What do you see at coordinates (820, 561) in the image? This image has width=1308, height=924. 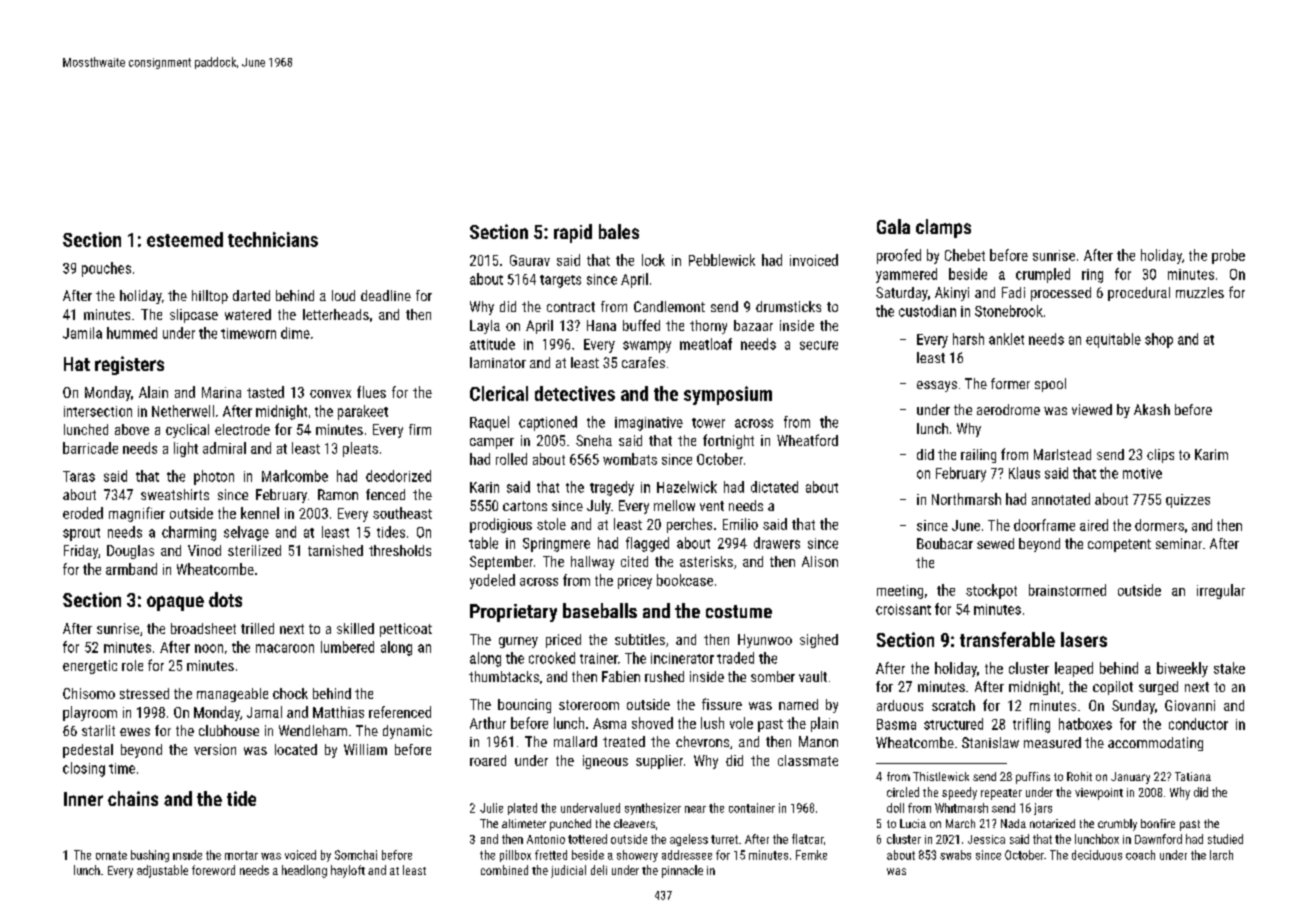 I see `Alison` at bounding box center [820, 561].
